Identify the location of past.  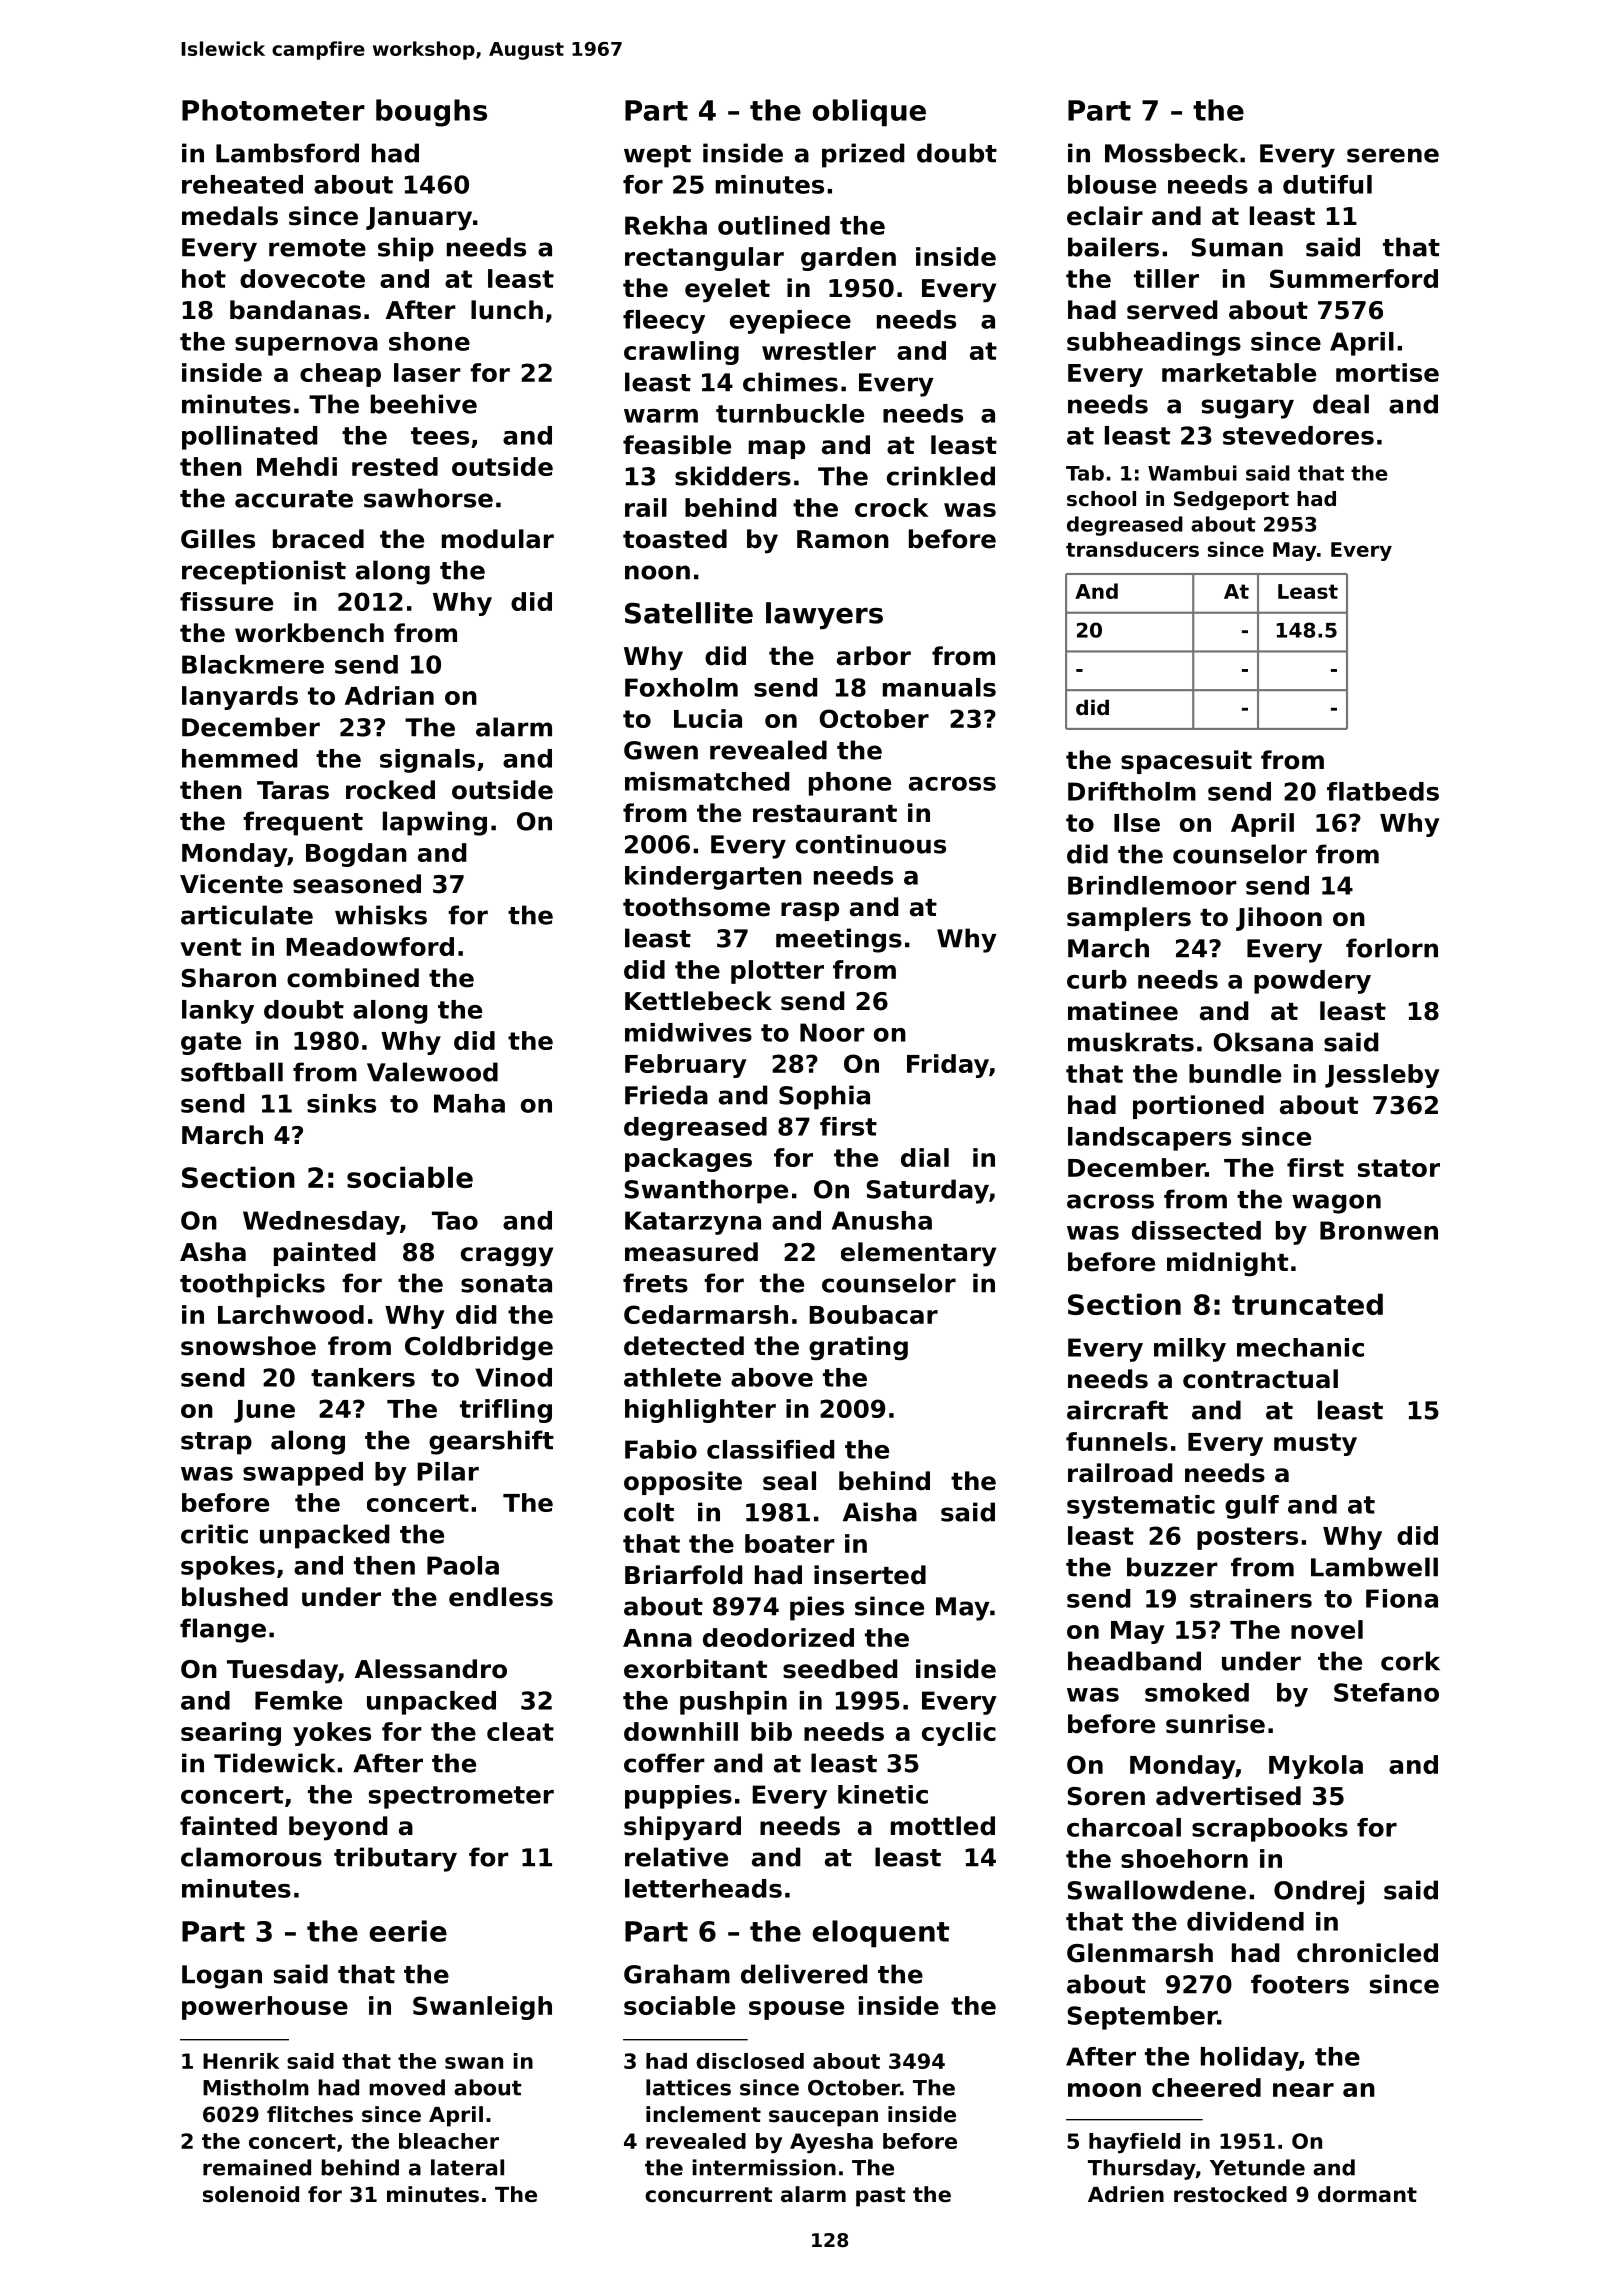
(880, 2197).
